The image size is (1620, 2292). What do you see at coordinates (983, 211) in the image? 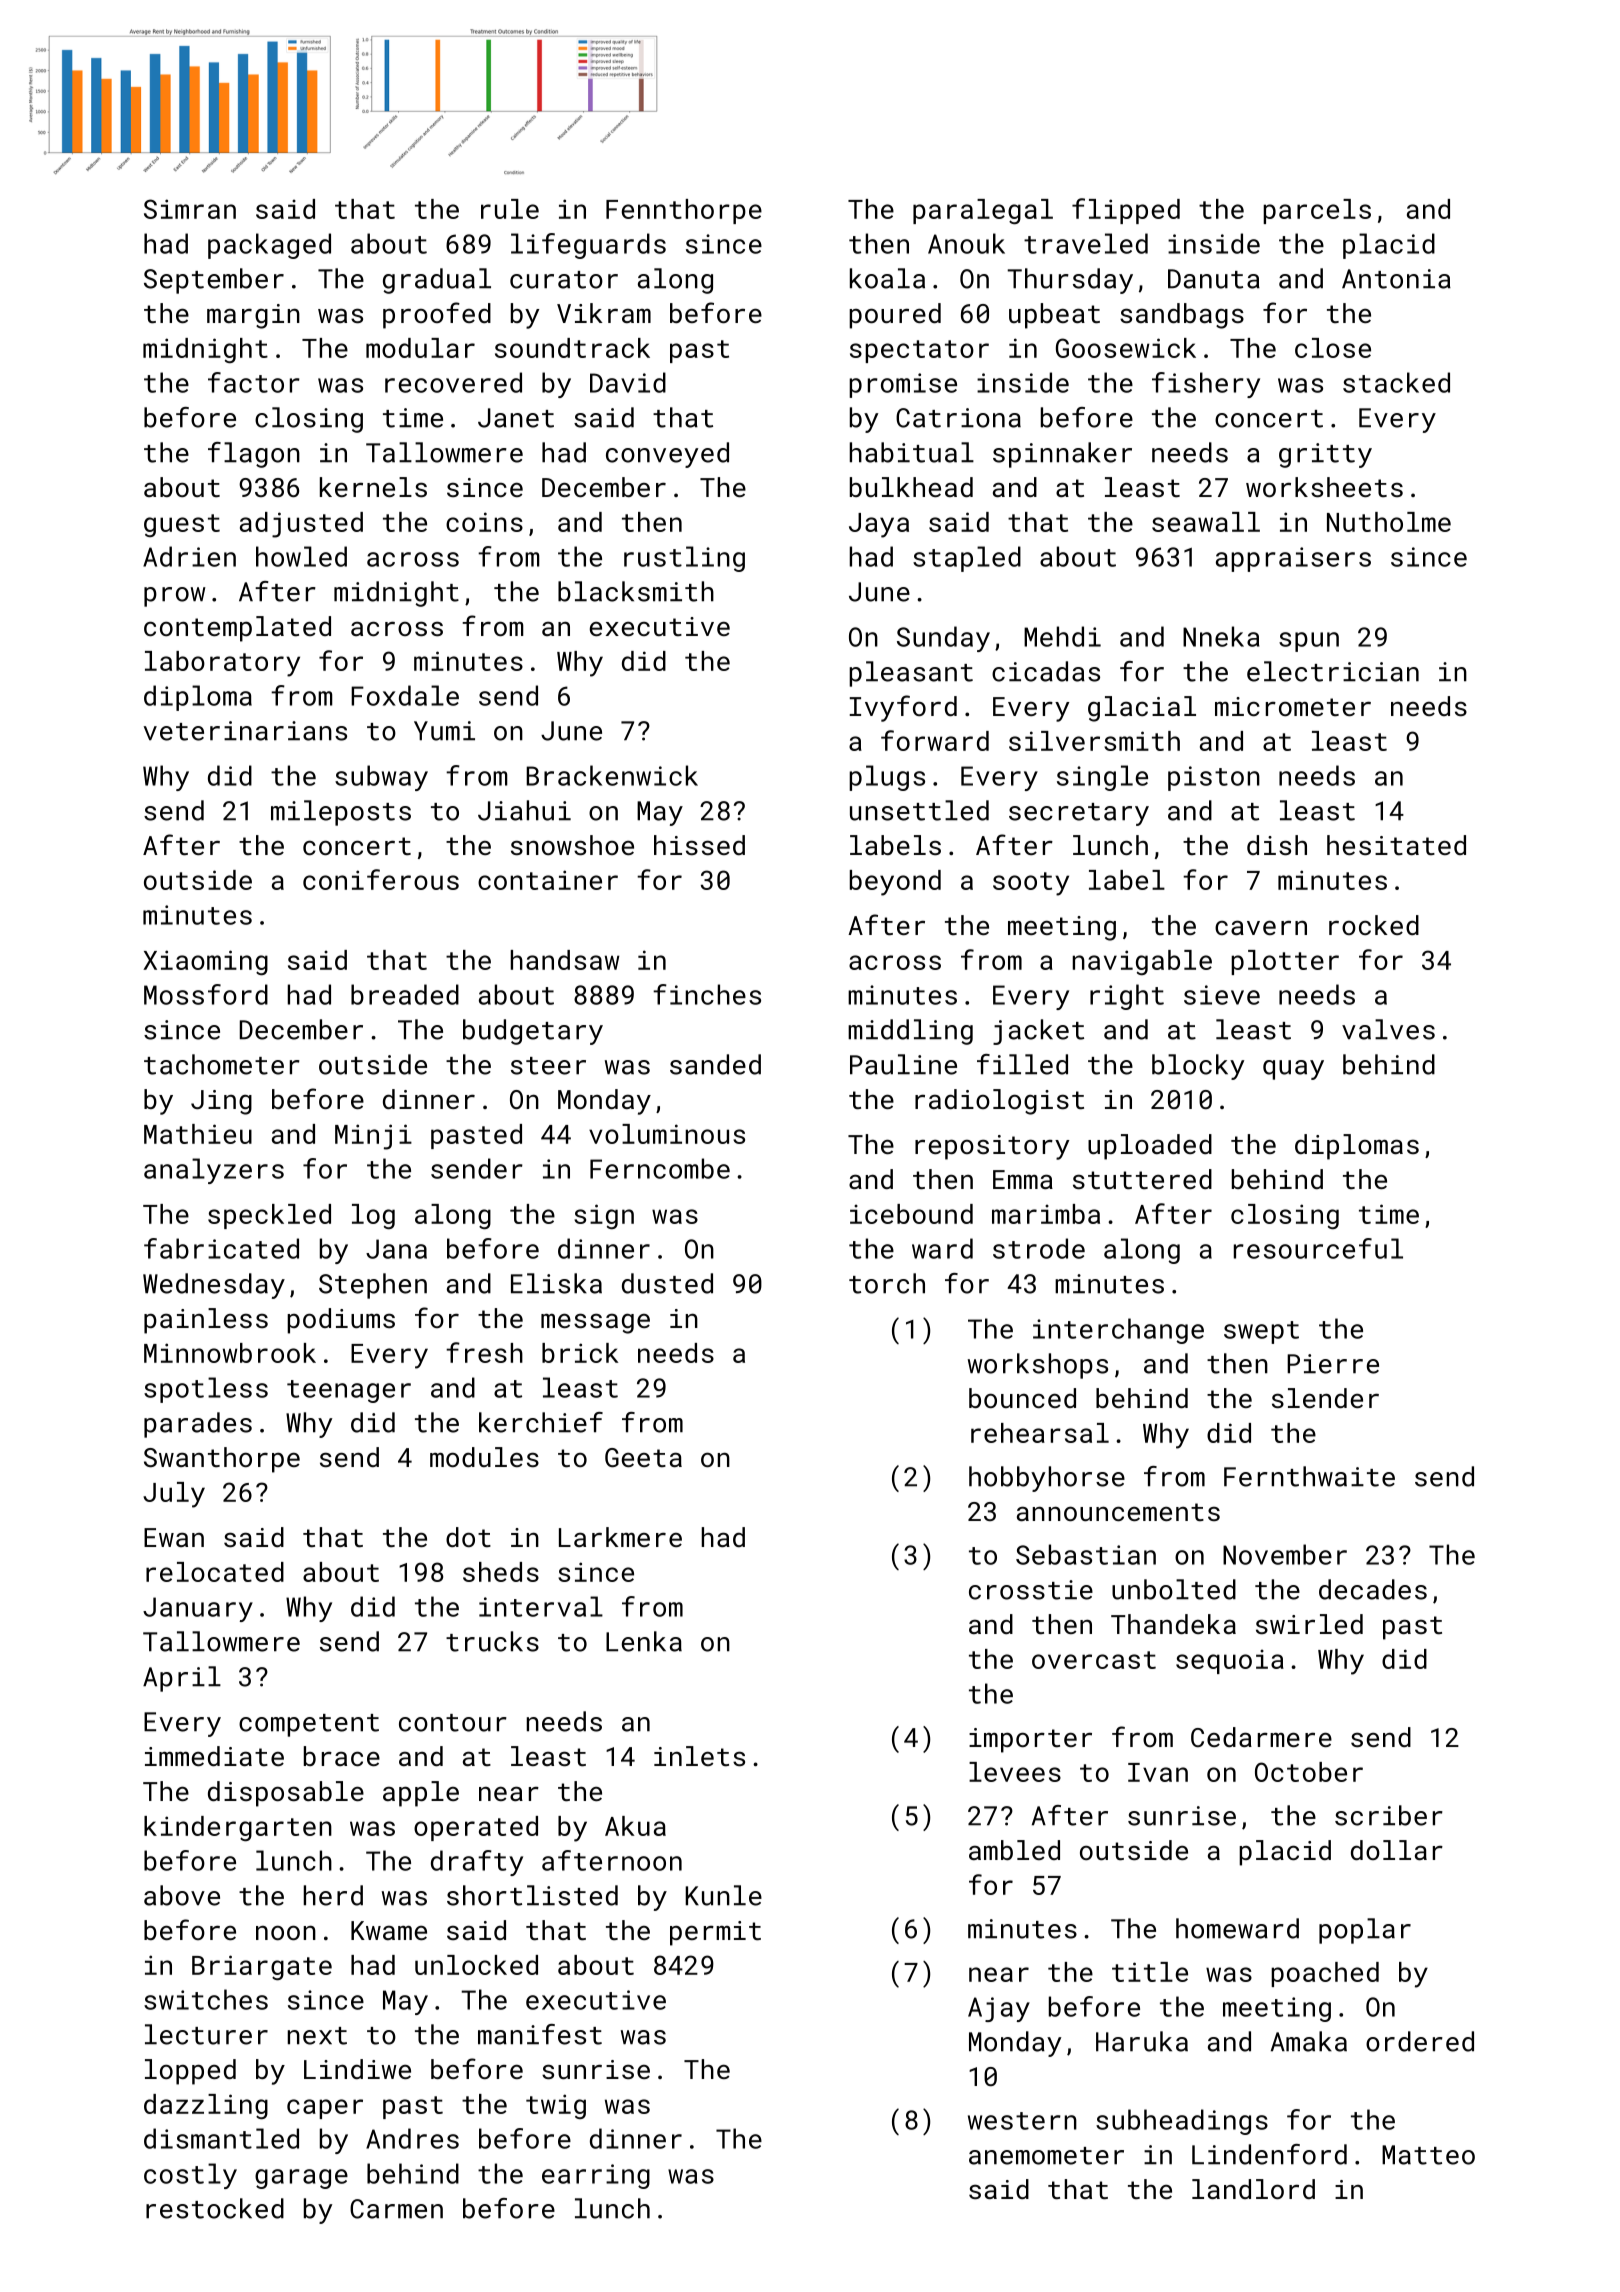
I see `paralegal` at bounding box center [983, 211].
